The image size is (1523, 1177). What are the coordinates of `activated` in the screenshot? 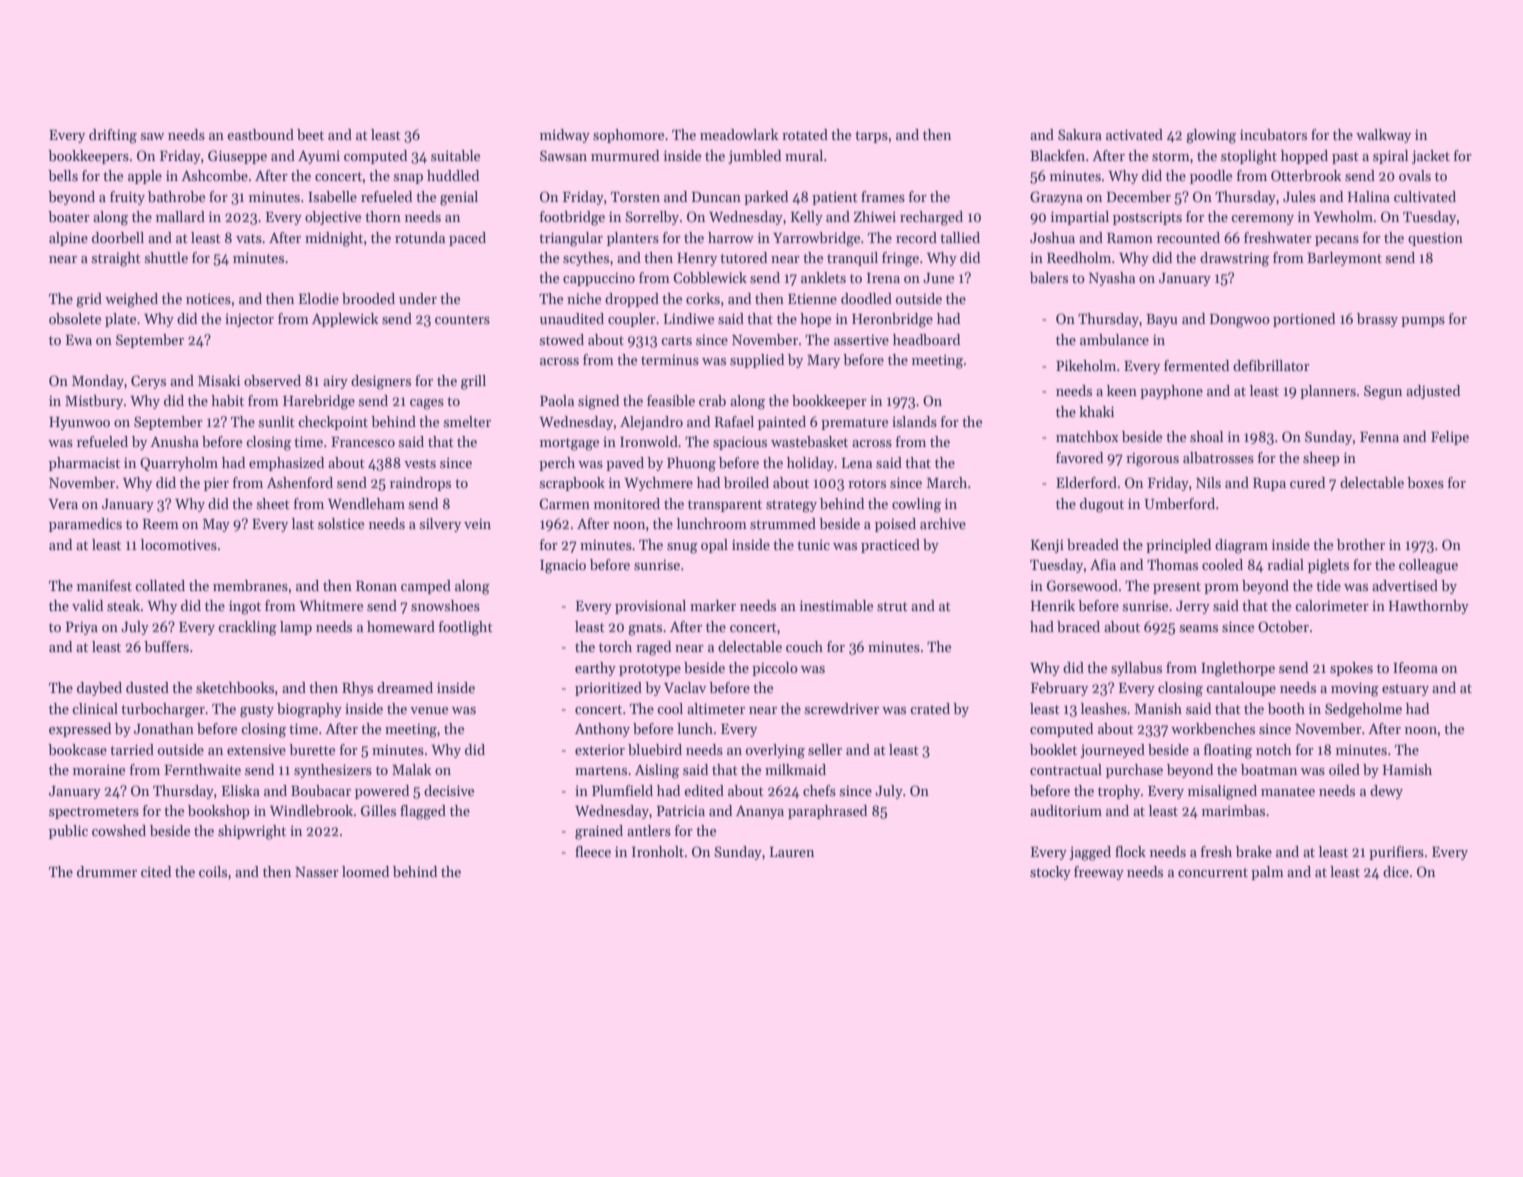 It's located at (1134, 134).
